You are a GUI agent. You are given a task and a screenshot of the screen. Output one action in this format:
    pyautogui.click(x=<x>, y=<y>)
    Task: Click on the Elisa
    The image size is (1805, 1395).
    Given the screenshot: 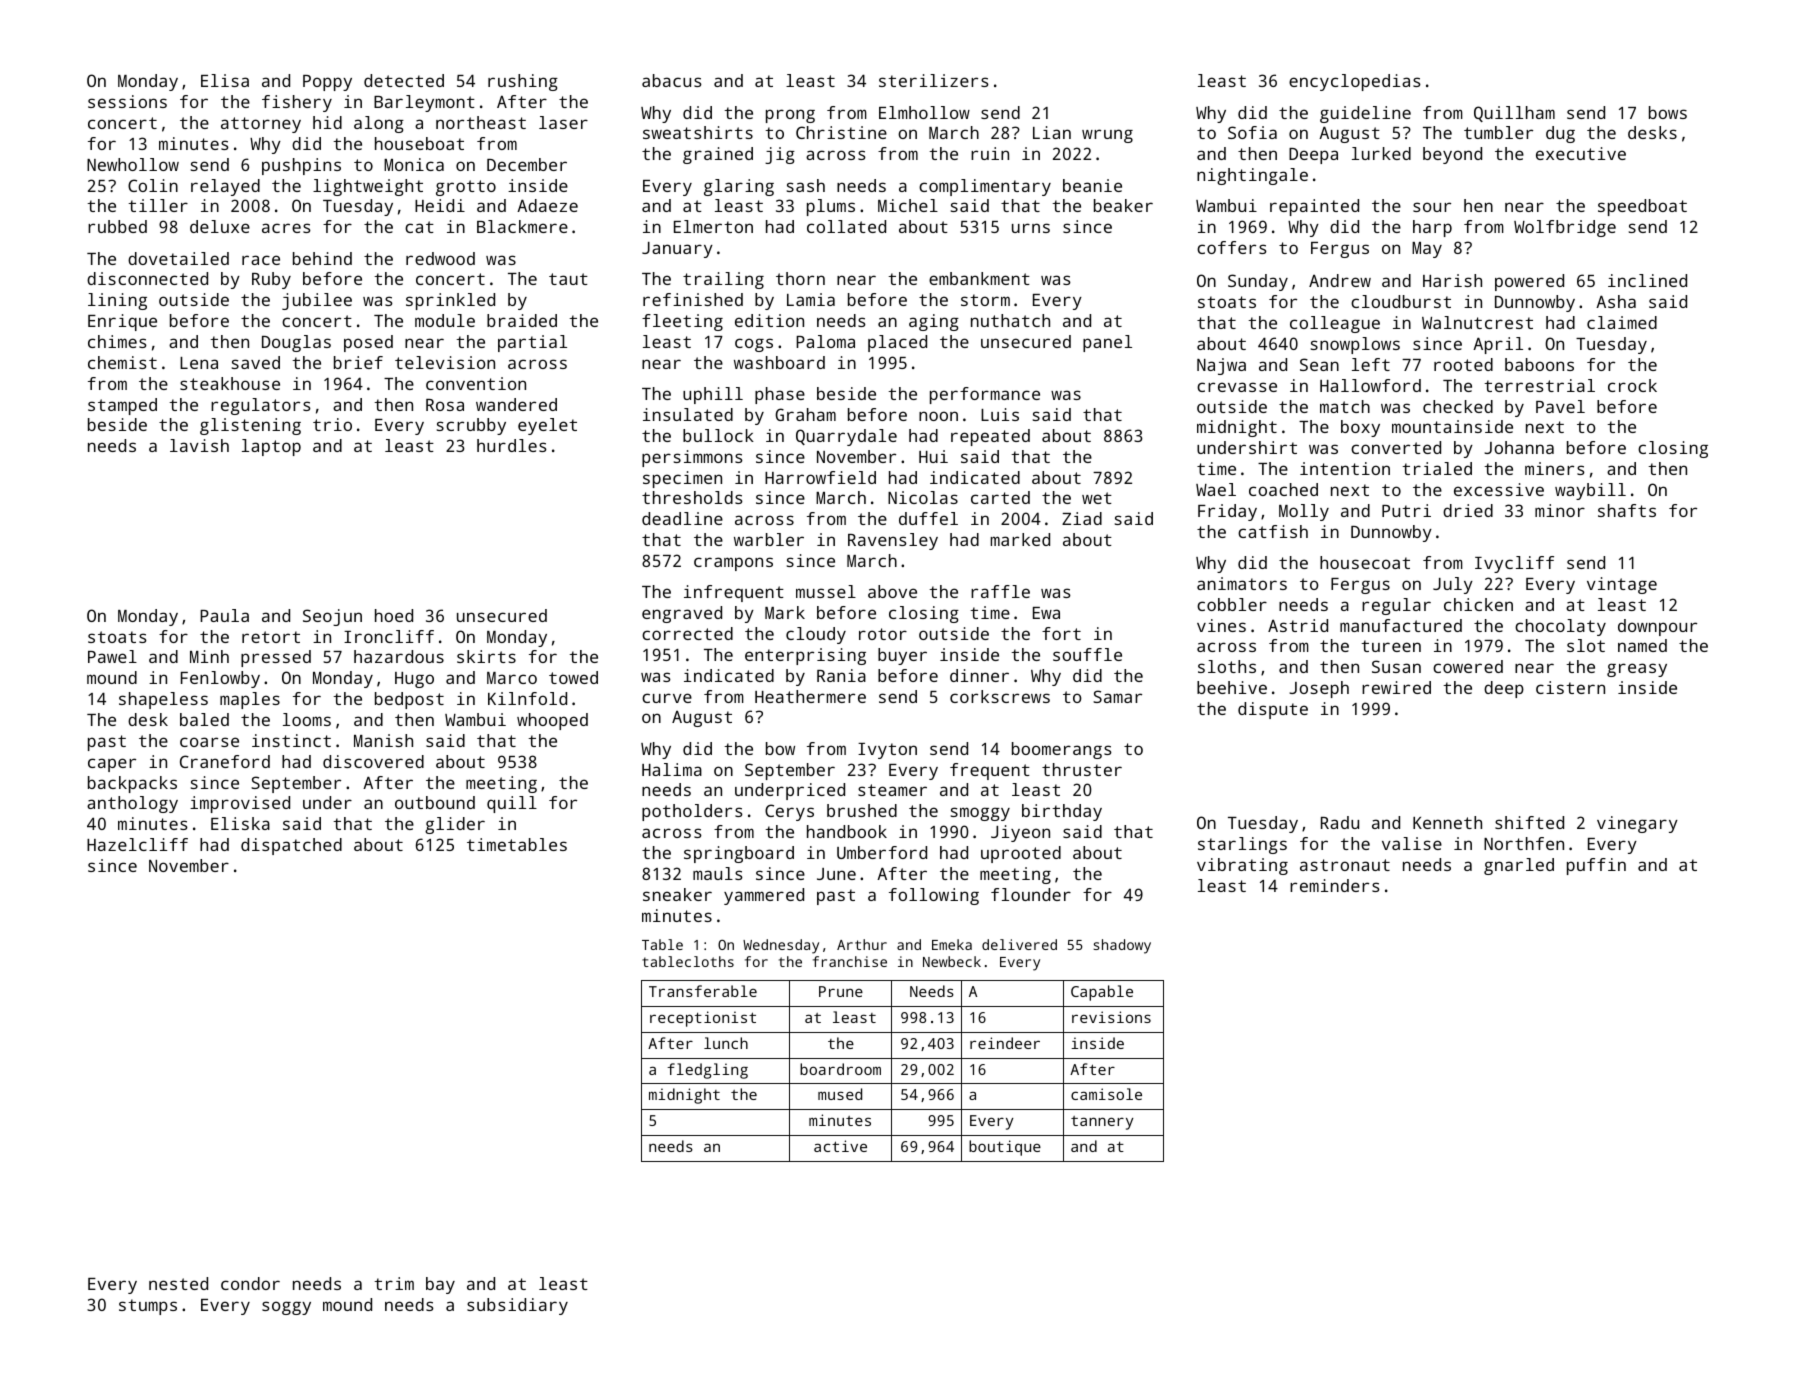 What is the action you would take?
    pyautogui.click(x=225, y=80)
